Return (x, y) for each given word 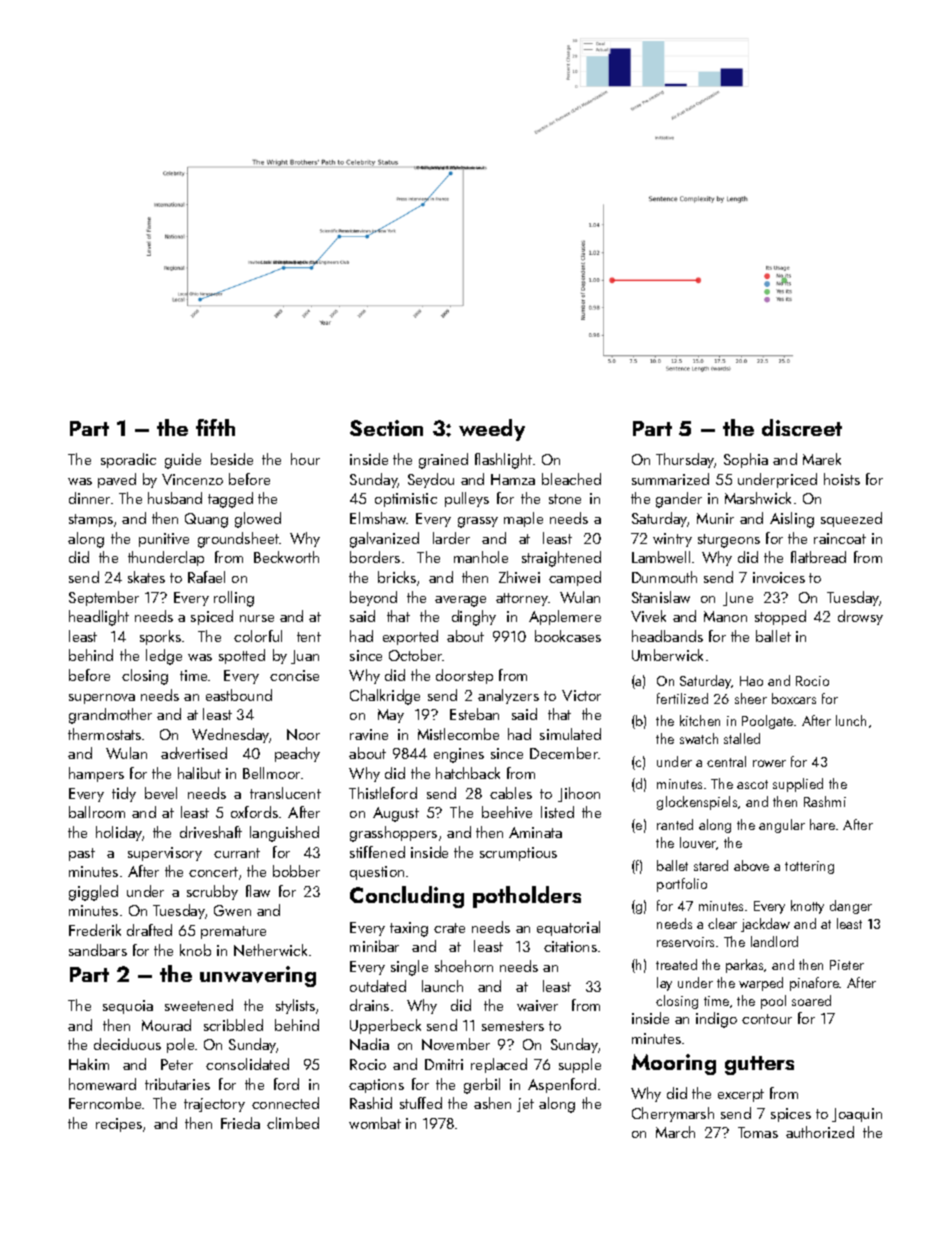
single (409, 968)
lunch (851, 720)
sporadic (128, 460)
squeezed (851, 519)
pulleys (467, 499)
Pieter (847, 965)
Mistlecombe (458, 734)
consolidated (247, 1064)
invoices (779, 577)
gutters (759, 1065)
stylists (295, 1006)
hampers (96, 774)
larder (451, 538)
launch (442, 986)
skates (146, 577)
